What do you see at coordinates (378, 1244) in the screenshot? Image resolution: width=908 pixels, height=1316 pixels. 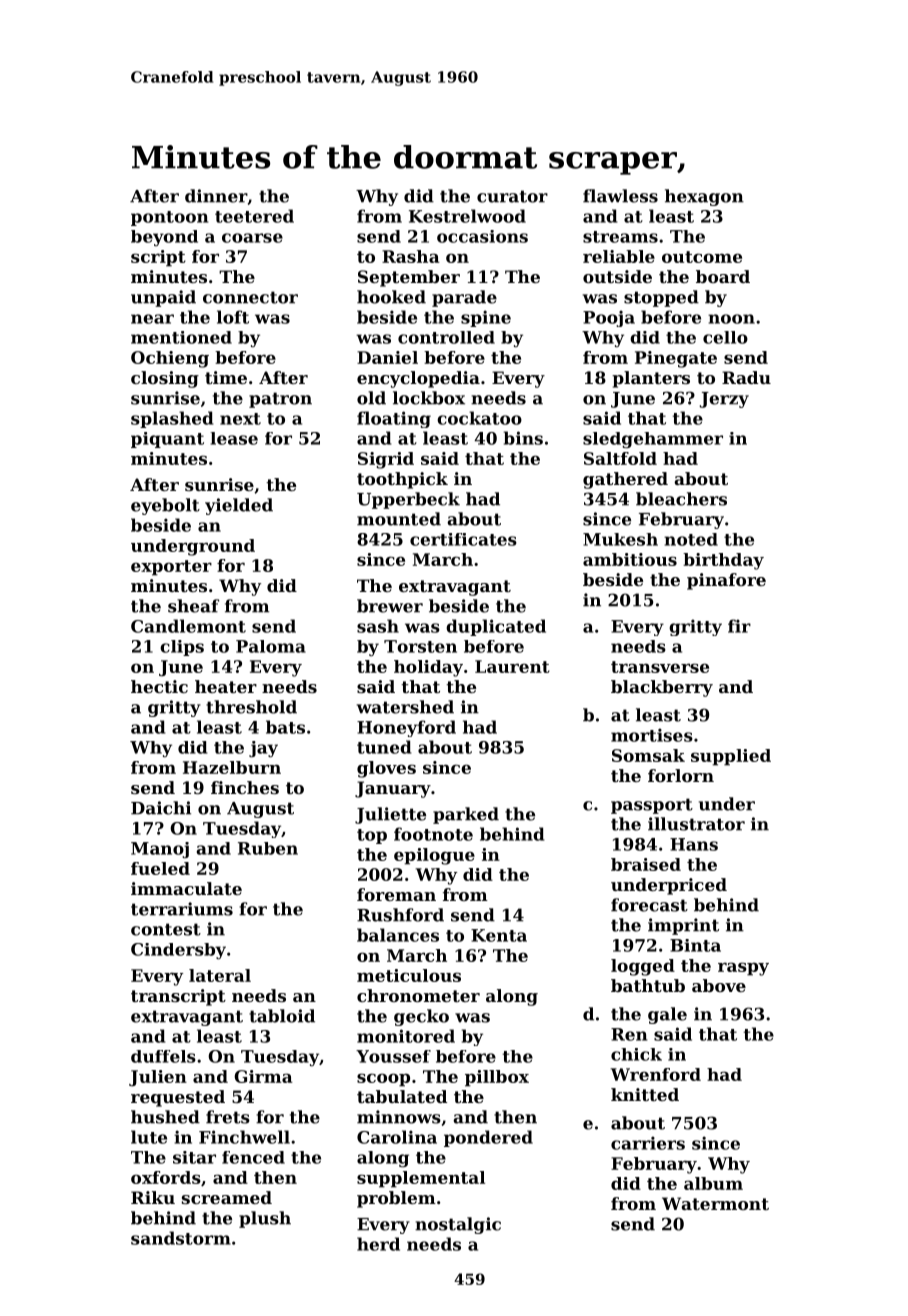 I see `herd` at bounding box center [378, 1244].
